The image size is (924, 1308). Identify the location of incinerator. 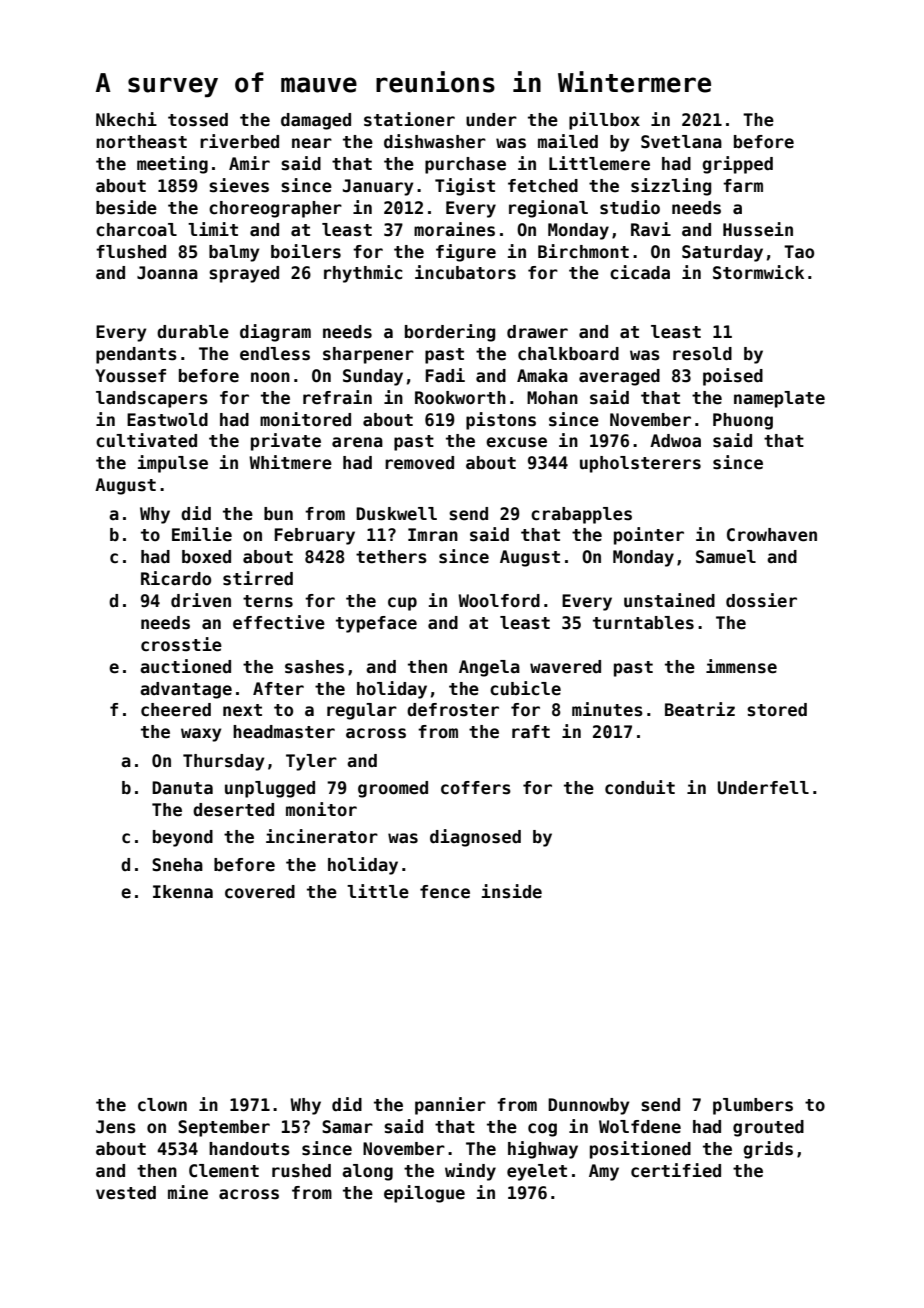
(322, 836).
